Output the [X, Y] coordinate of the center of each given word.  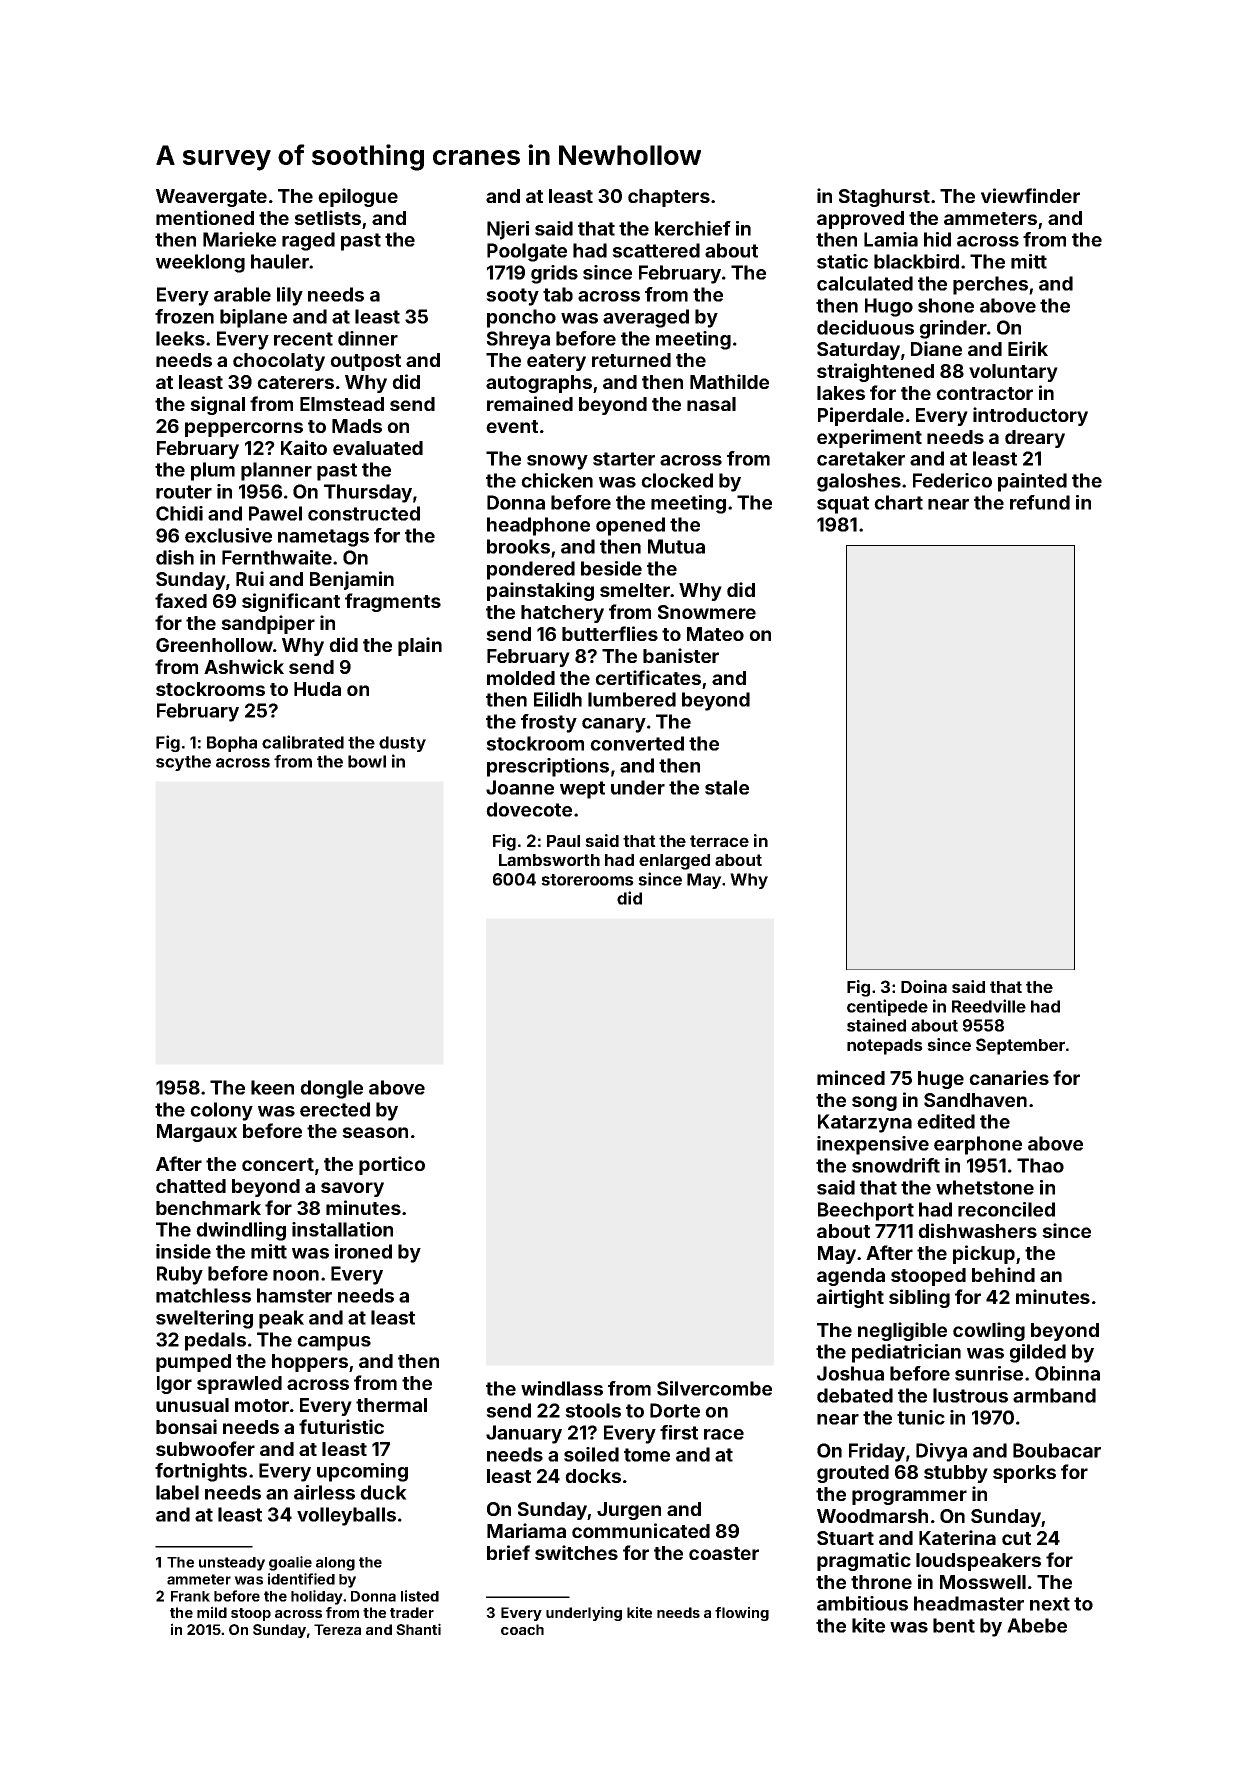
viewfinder [1030, 195]
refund [1040, 502]
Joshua [850, 1373]
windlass [562, 1388]
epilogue [358, 197]
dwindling [241, 1231]
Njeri [508, 230]
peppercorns [244, 429]
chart [898, 502]
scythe [183, 763]
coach [522, 1629]
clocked [677, 480]
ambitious [862, 1603]
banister [681, 655]
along [335, 1564]
